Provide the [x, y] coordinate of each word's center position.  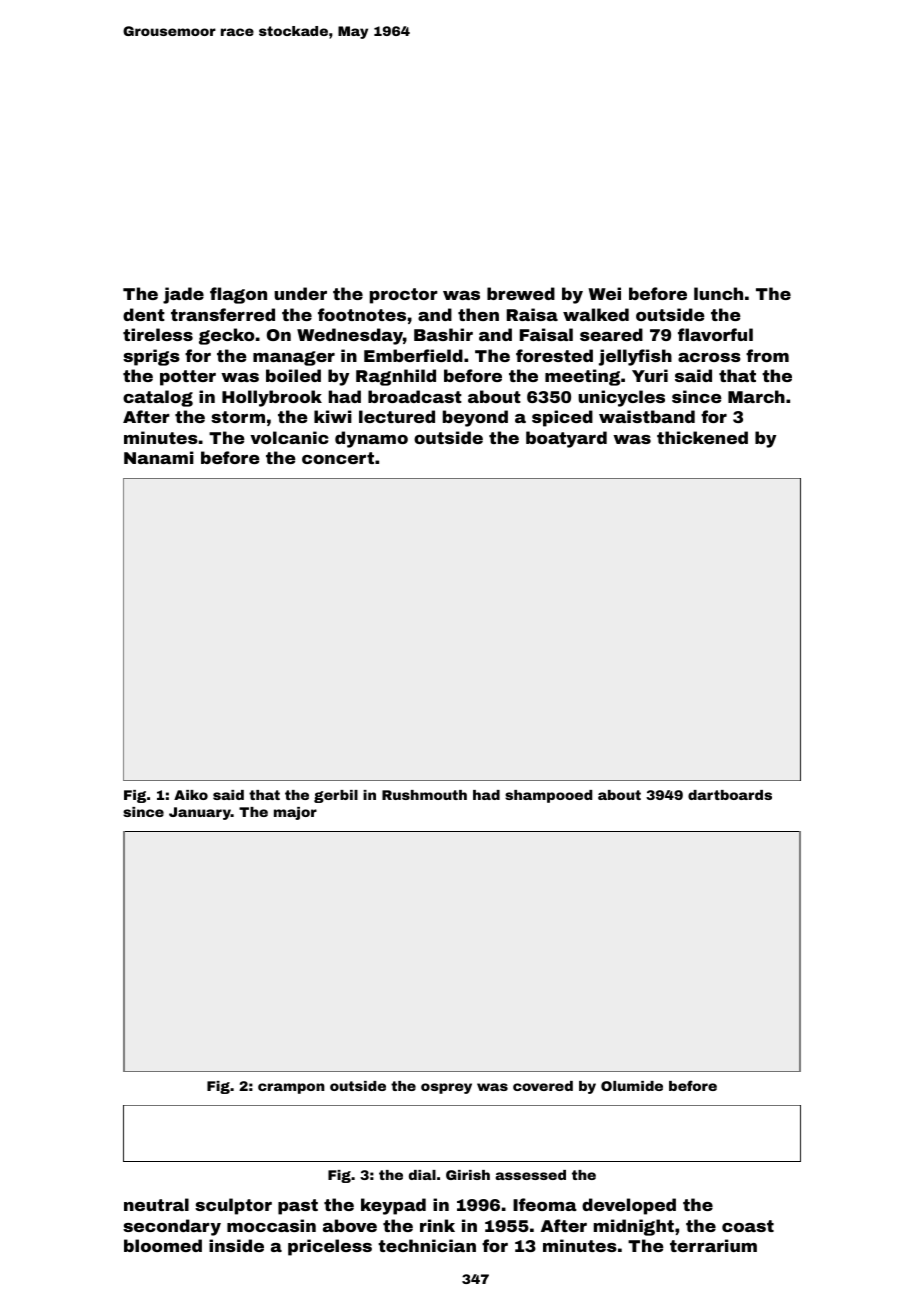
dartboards [730, 795]
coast [748, 1226]
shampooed [548, 796]
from [767, 355]
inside [236, 1245]
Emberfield [413, 355]
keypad [393, 1206]
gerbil [336, 796]
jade [183, 295]
